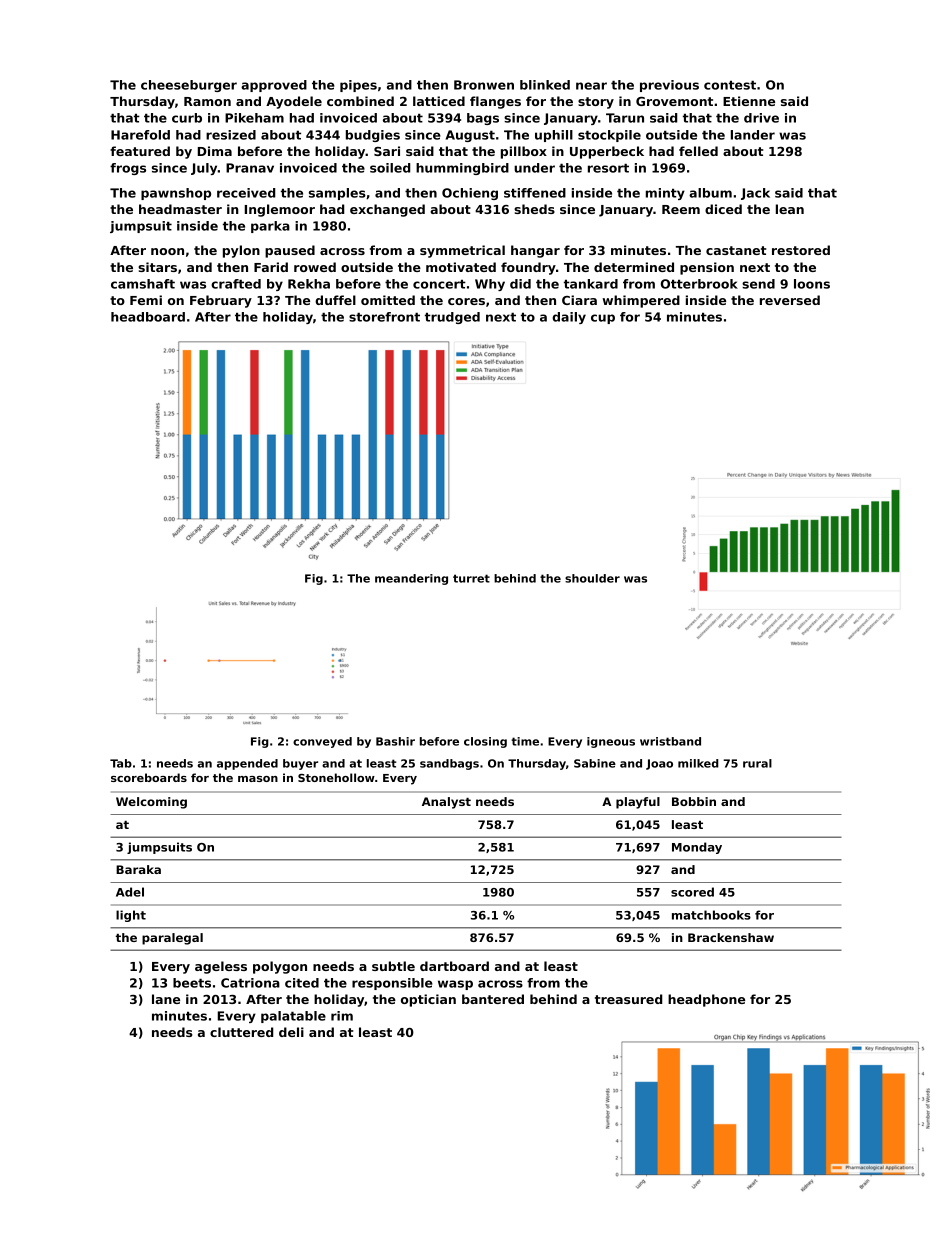 This image has height=1233, width=952. I want to click on pipes, so click(358, 86).
